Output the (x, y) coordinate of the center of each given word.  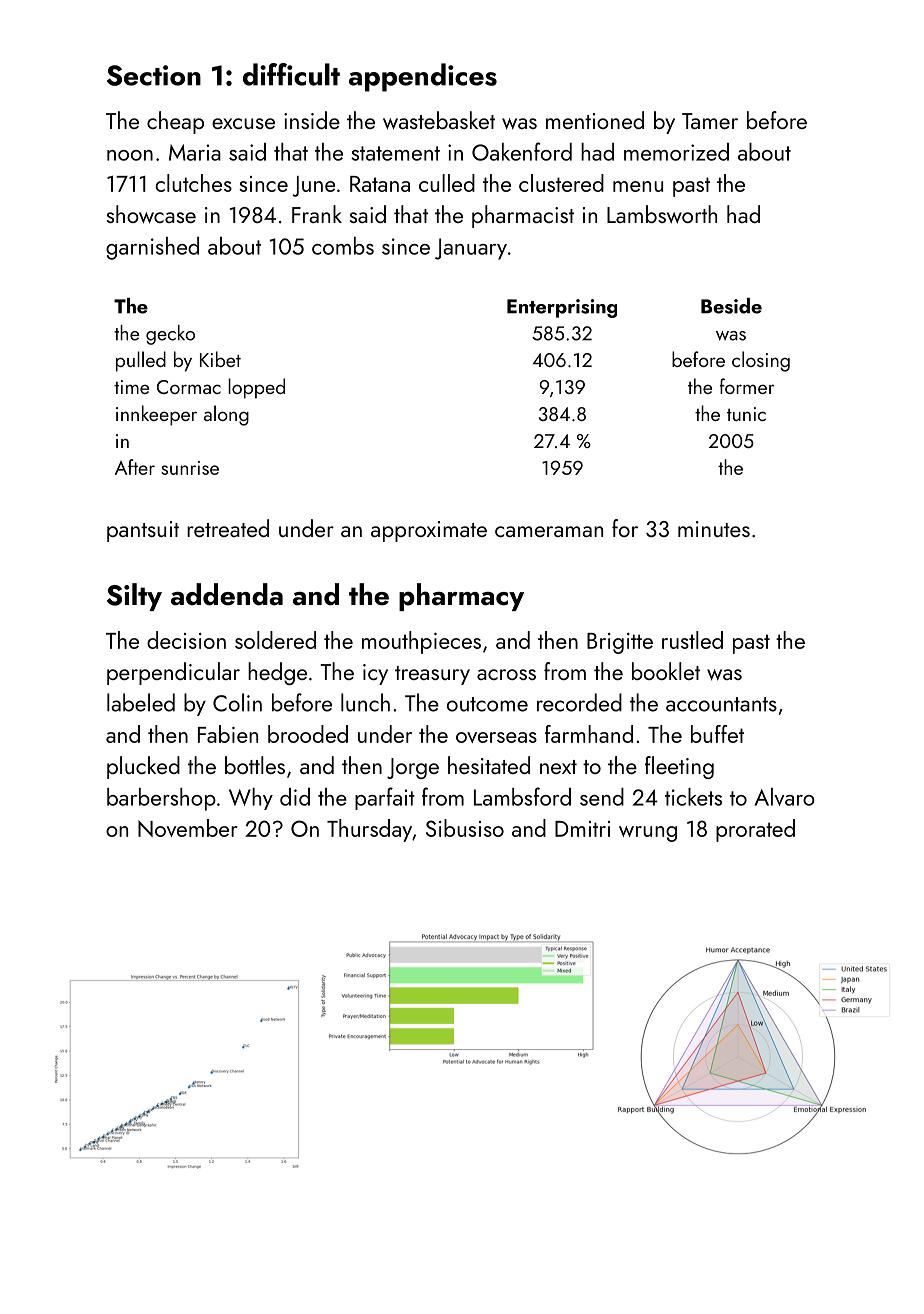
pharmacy (461, 597)
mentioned (595, 120)
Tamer (710, 121)
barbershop (161, 799)
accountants (721, 704)
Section (154, 75)
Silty (134, 597)
